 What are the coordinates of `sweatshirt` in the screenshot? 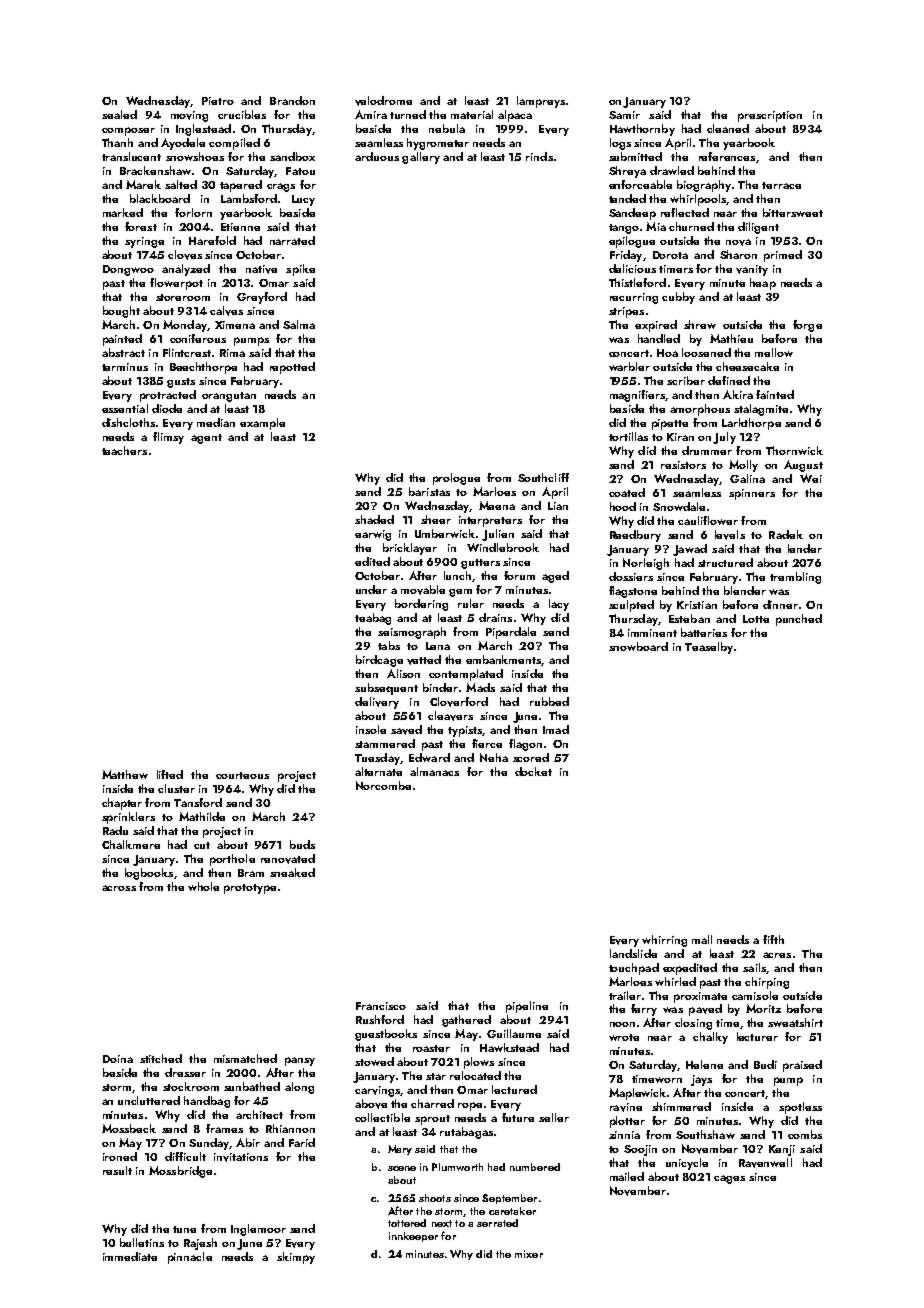 It's located at (795, 1022).
